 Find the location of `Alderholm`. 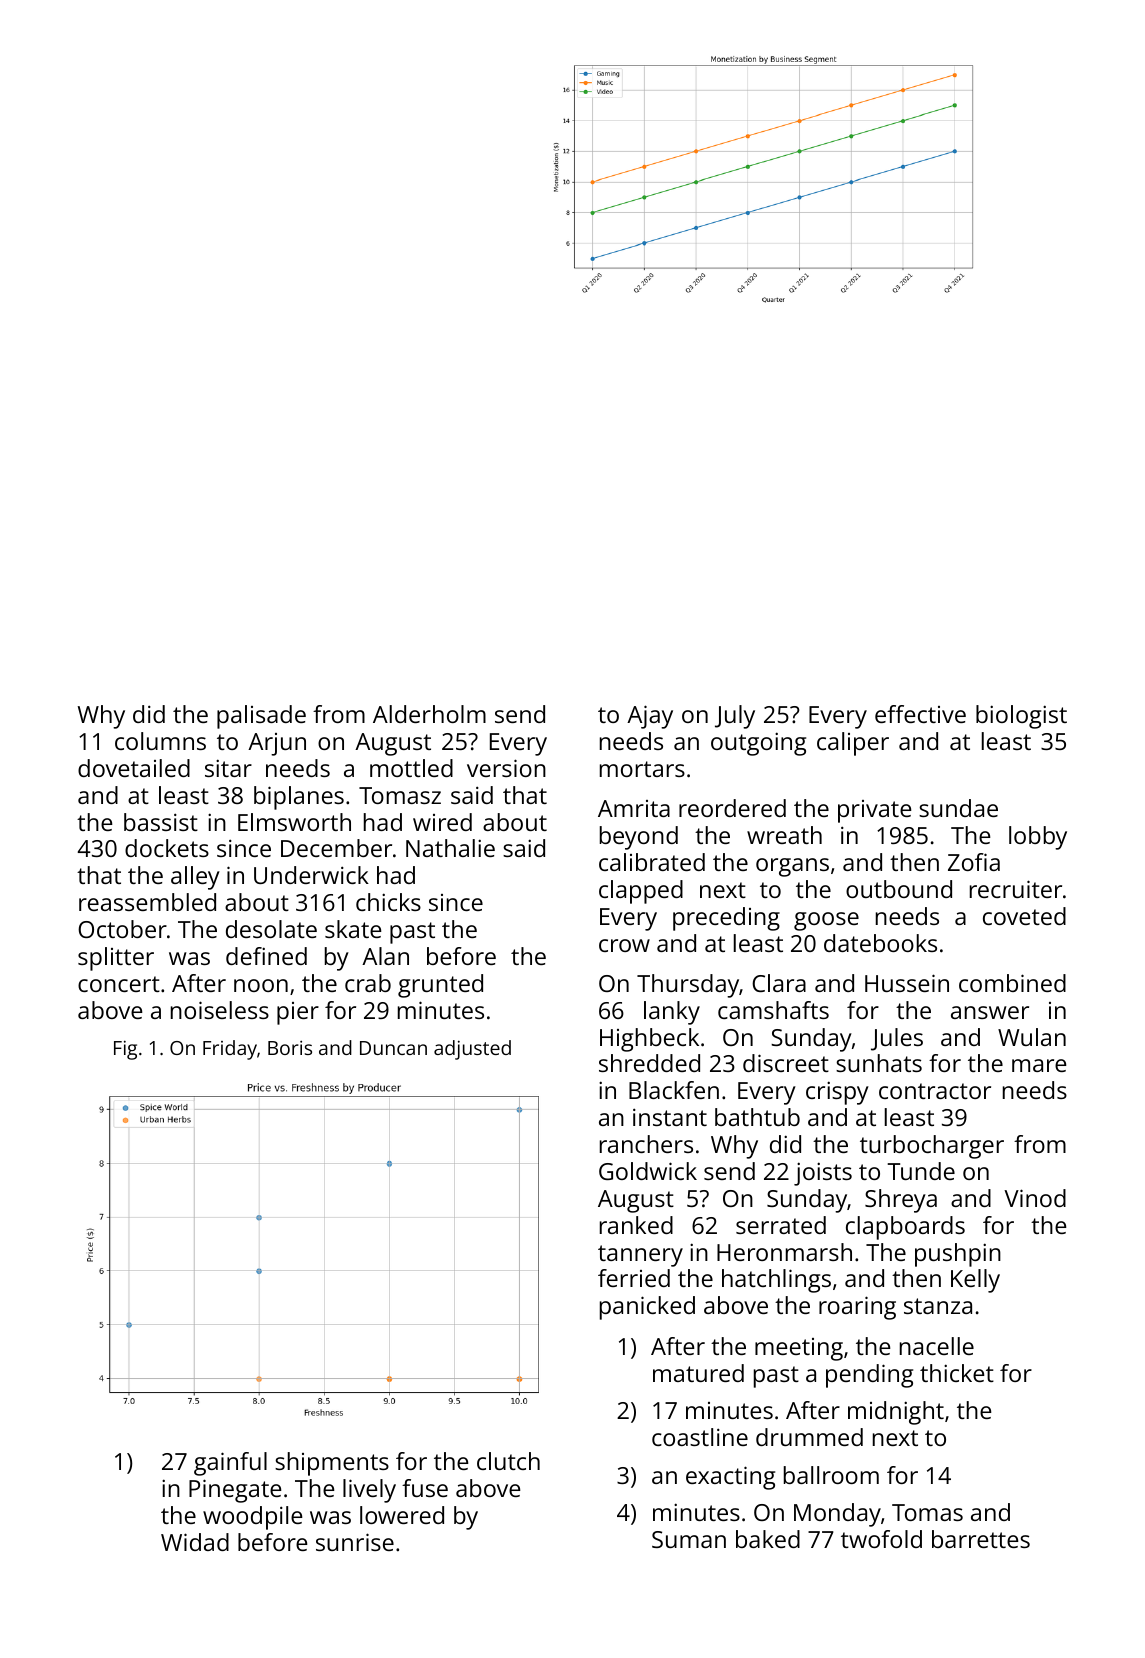

Alderholm is located at coordinates (429, 714).
